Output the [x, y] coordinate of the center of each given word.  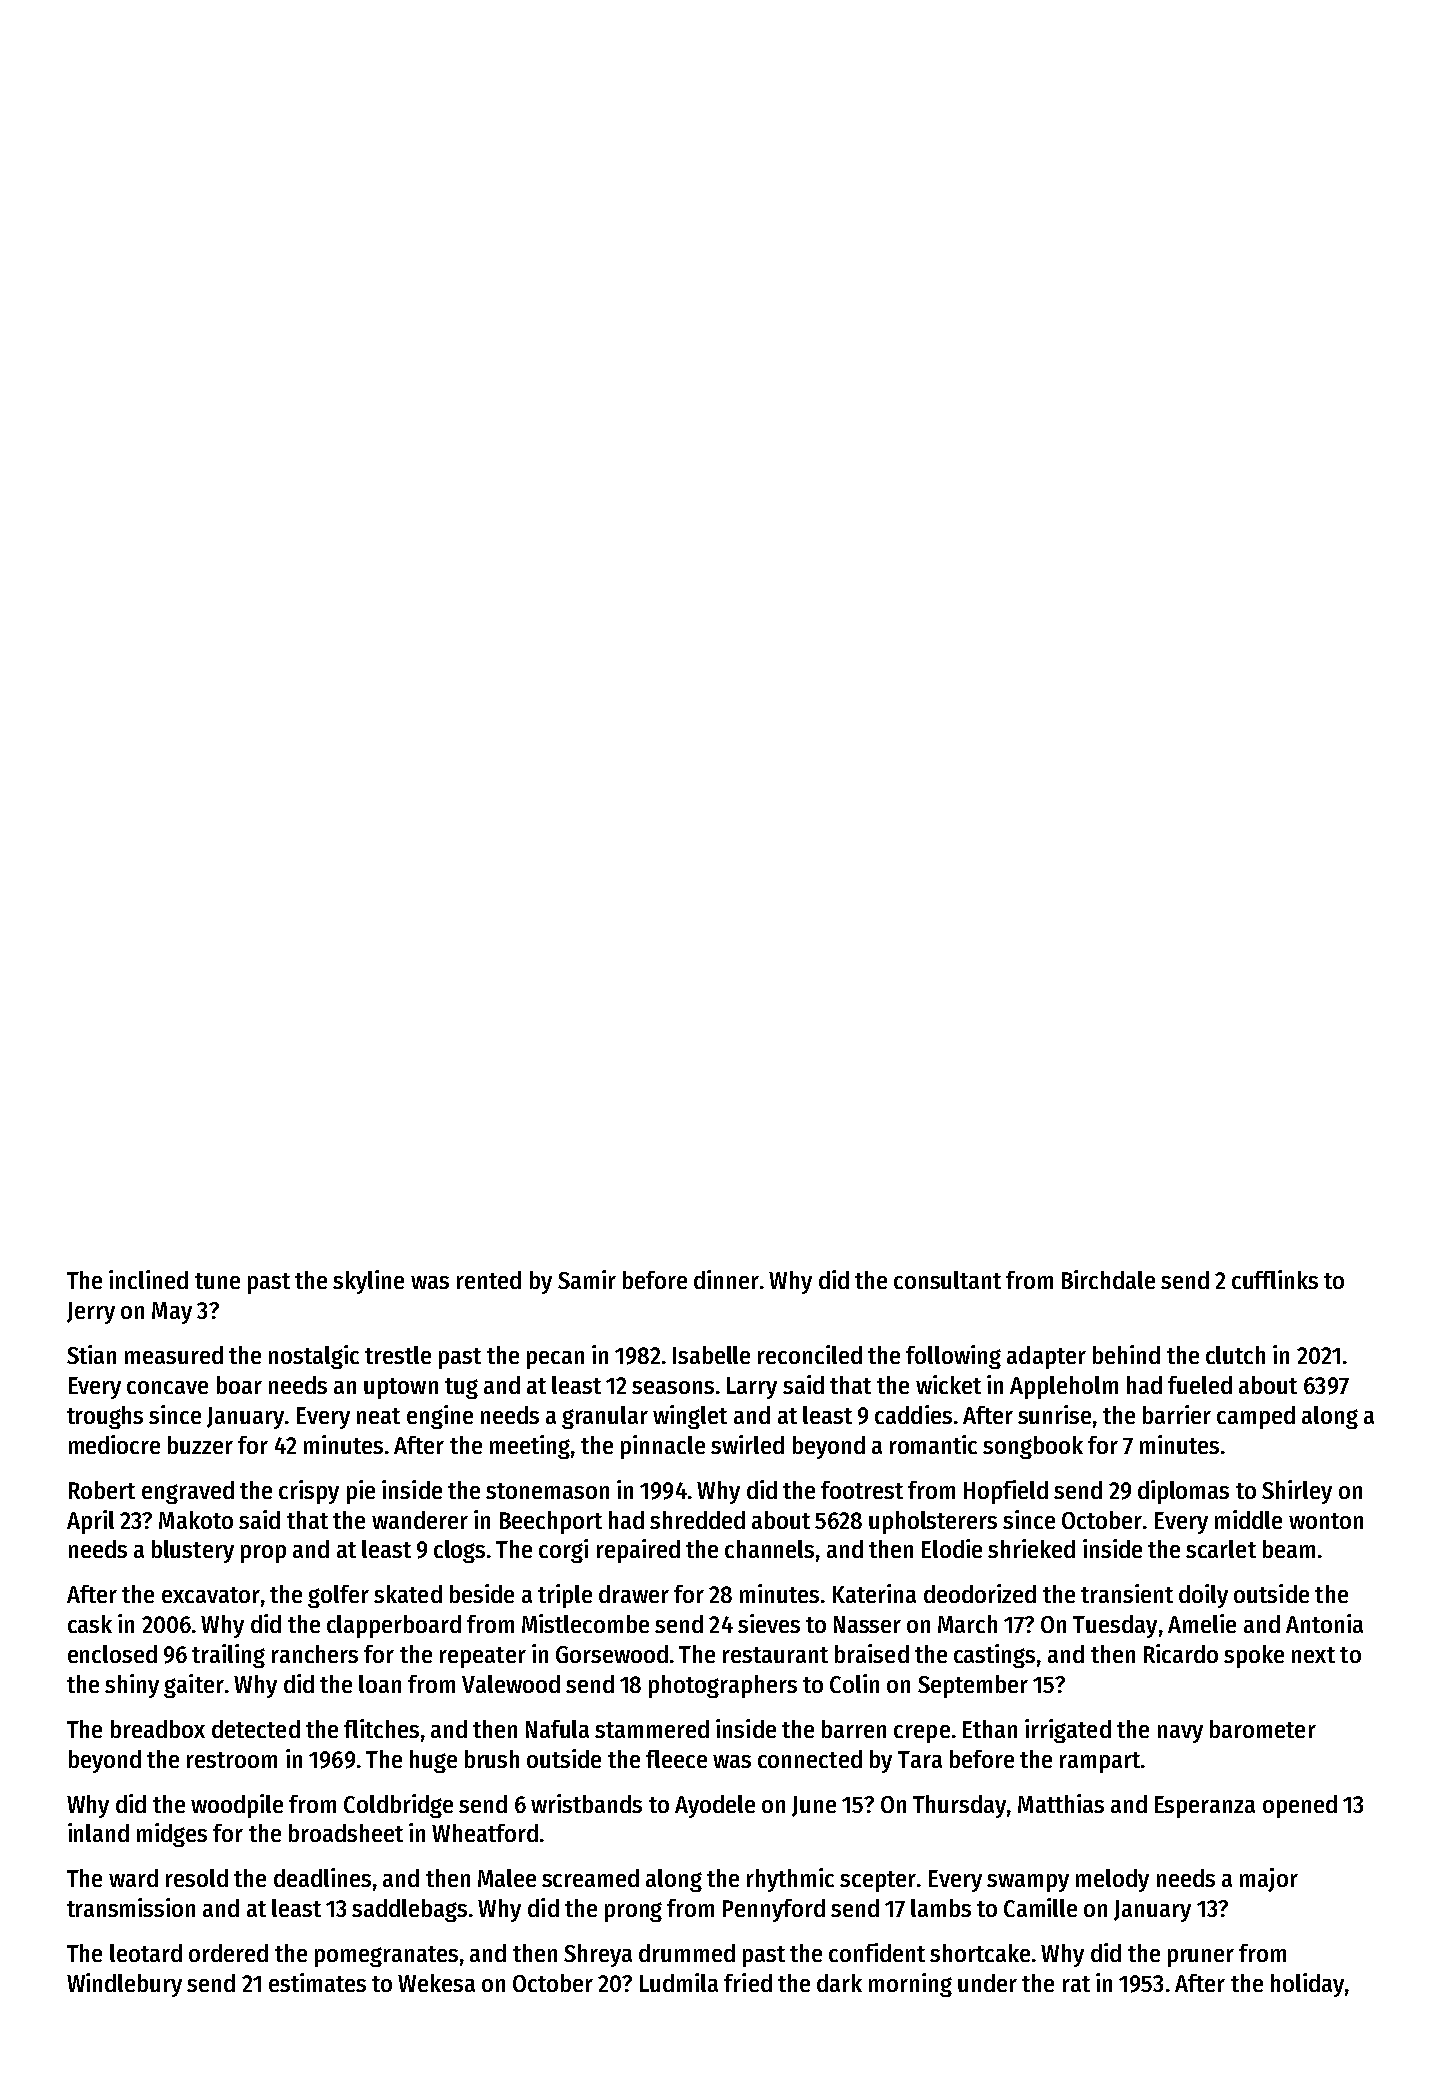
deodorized [980, 1593]
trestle [398, 1355]
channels [769, 1549]
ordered [228, 1953]
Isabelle [711, 1355]
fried [748, 1982]
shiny [132, 1686]
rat [1076, 1984]
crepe [922, 1734]
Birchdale [1108, 1279]
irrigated [1068, 1731]
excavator [211, 1595]
